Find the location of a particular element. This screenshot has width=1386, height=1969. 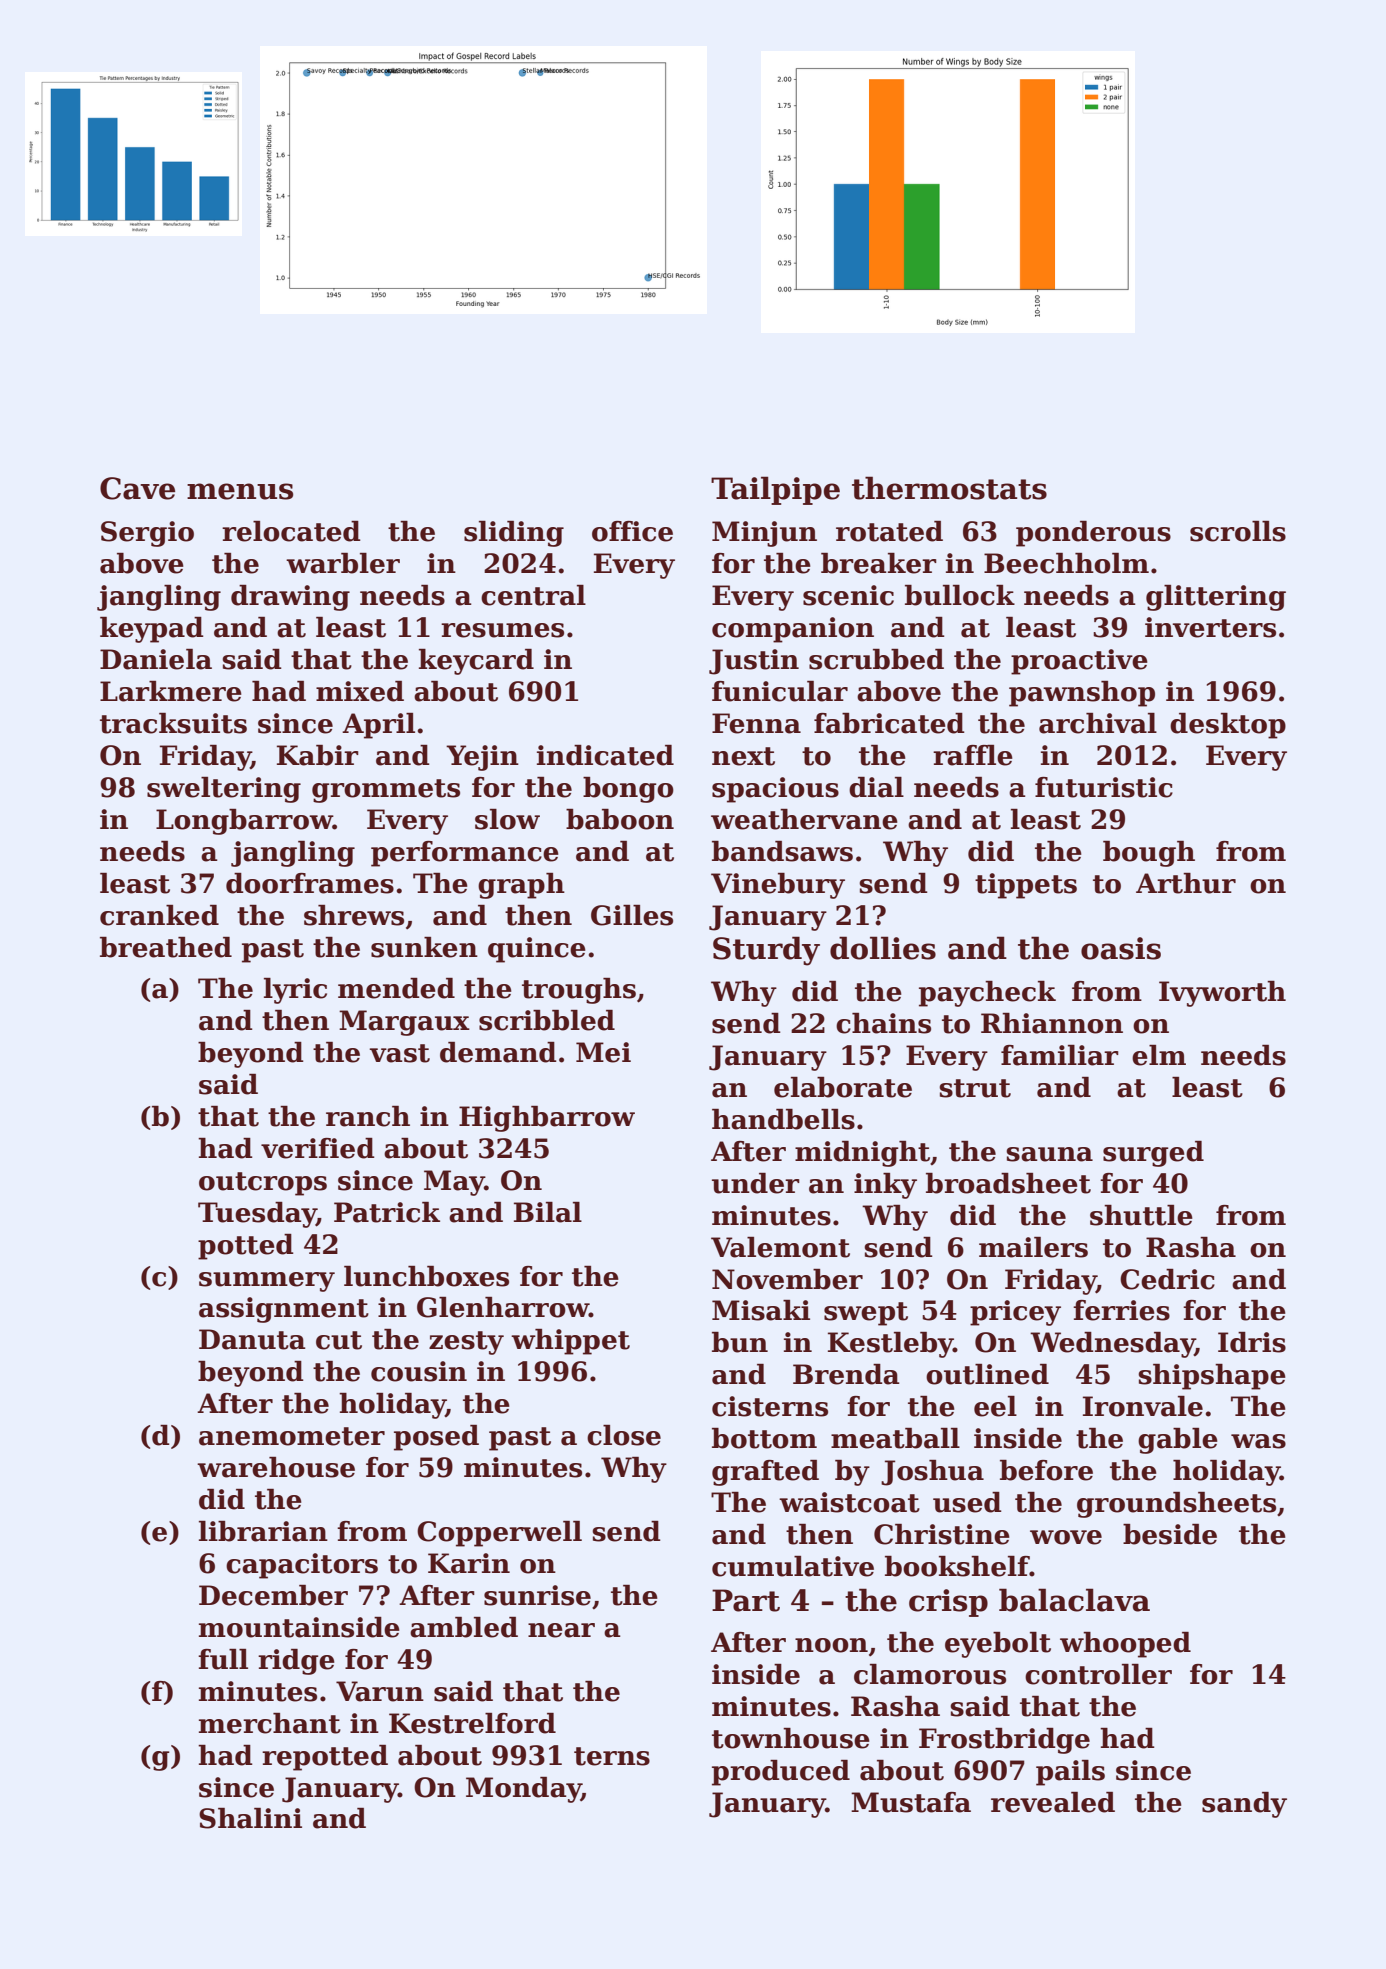

was is located at coordinates (1258, 1441).
